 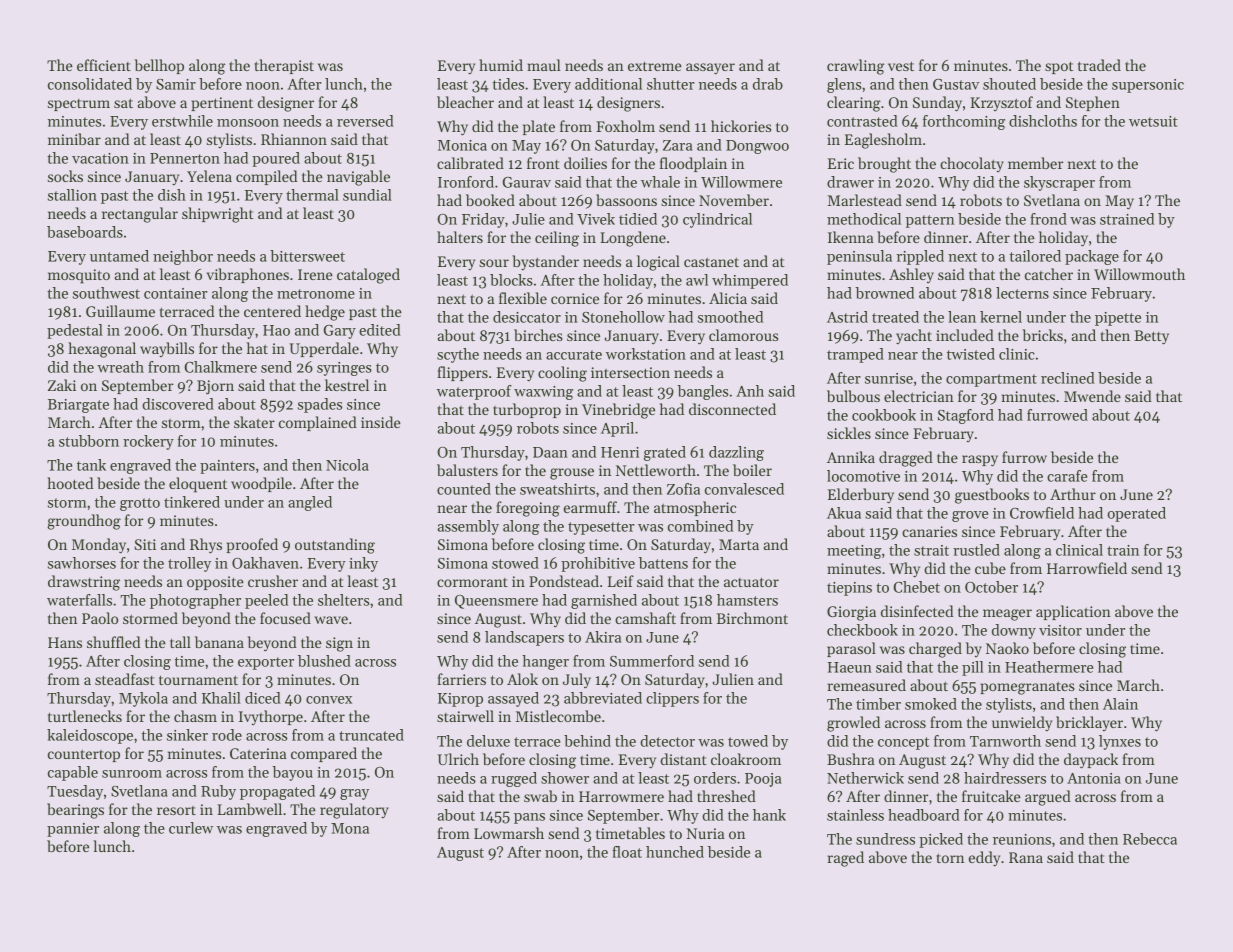 I want to click on Mwende, so click(x=1092, y=396).
